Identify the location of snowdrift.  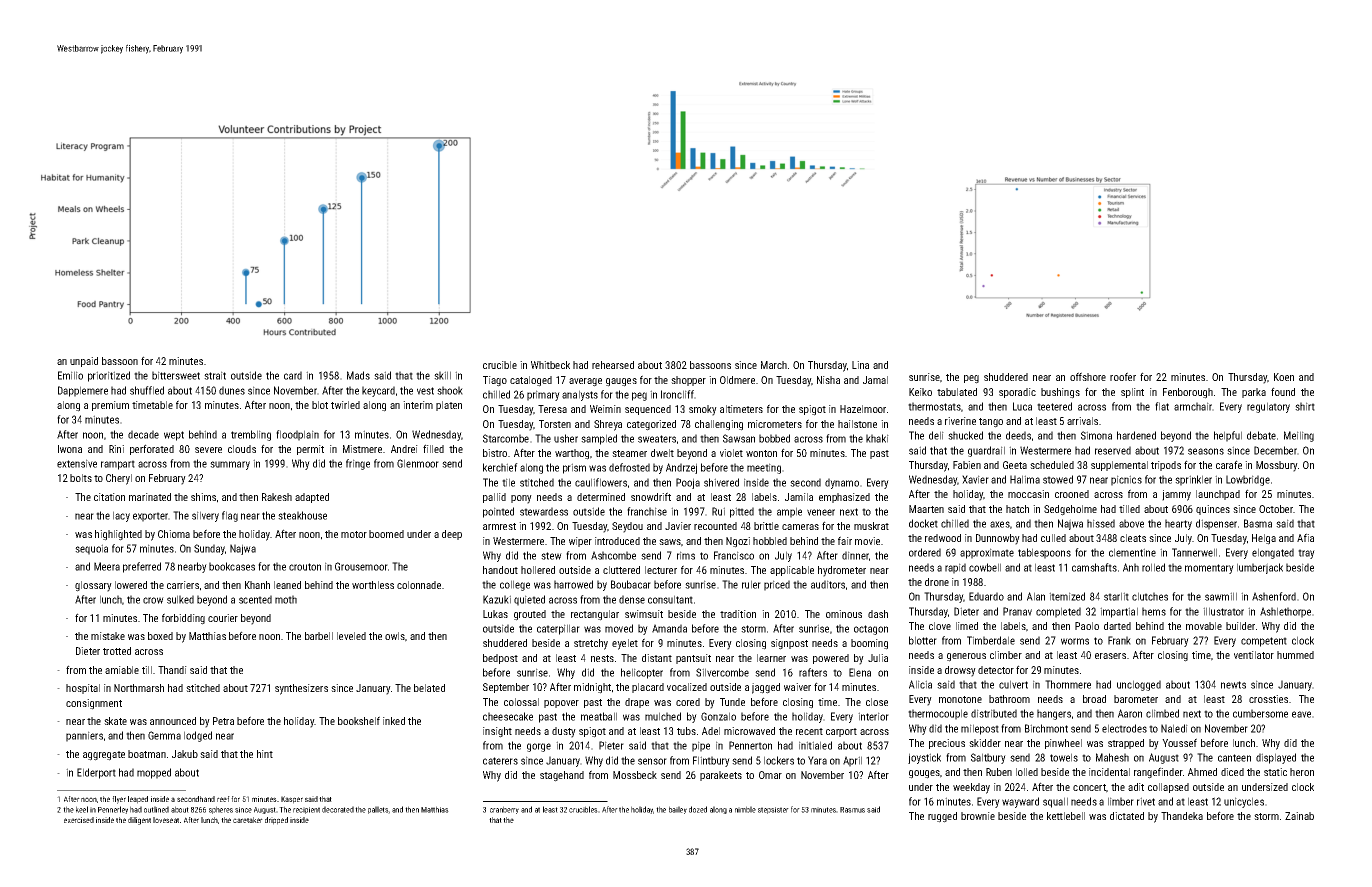
(651, 496).
